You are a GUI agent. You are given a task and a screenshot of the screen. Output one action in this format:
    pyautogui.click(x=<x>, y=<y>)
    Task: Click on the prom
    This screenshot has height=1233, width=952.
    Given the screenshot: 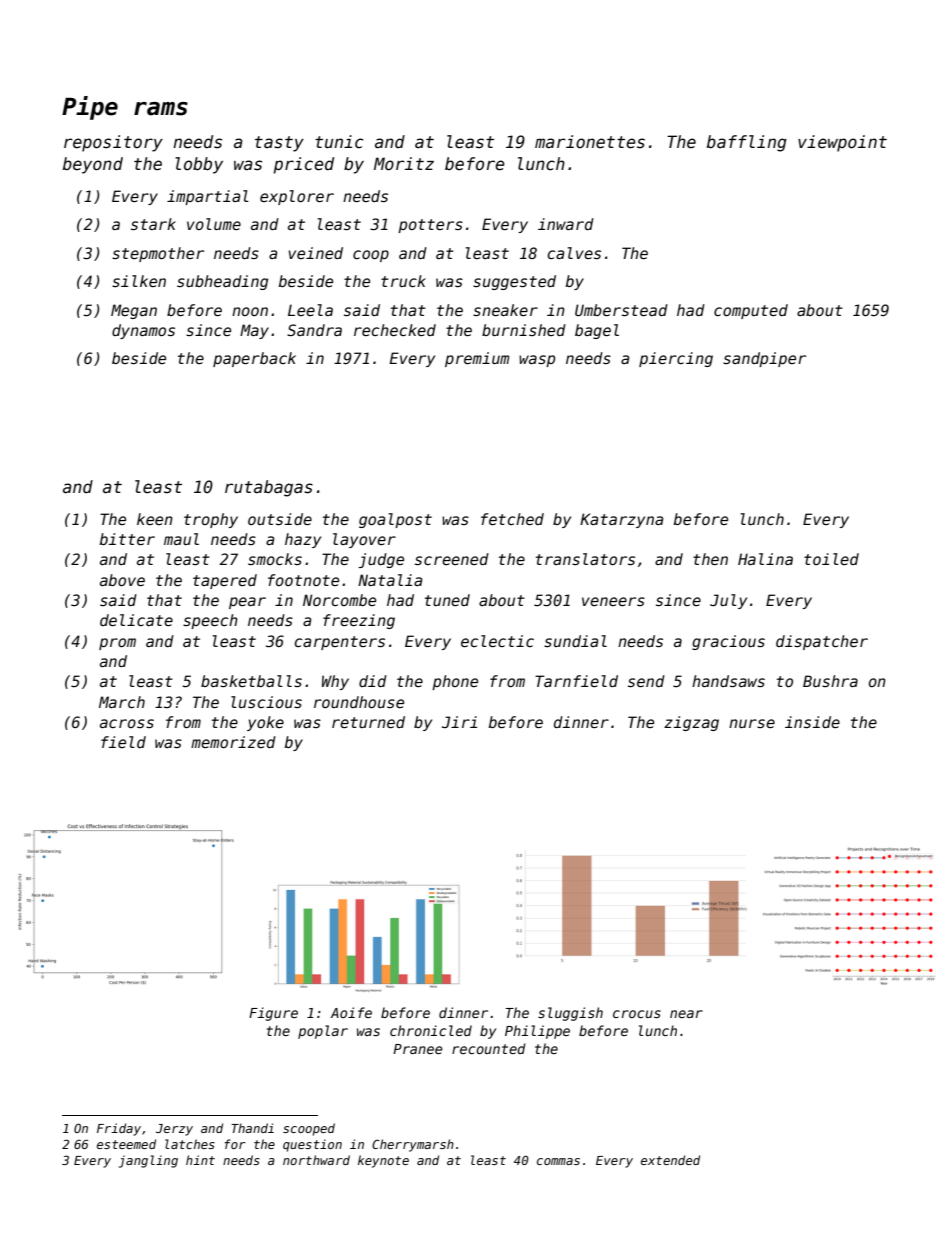 What is the action you would take?
    pyautogui.click(x=117, y=644)
